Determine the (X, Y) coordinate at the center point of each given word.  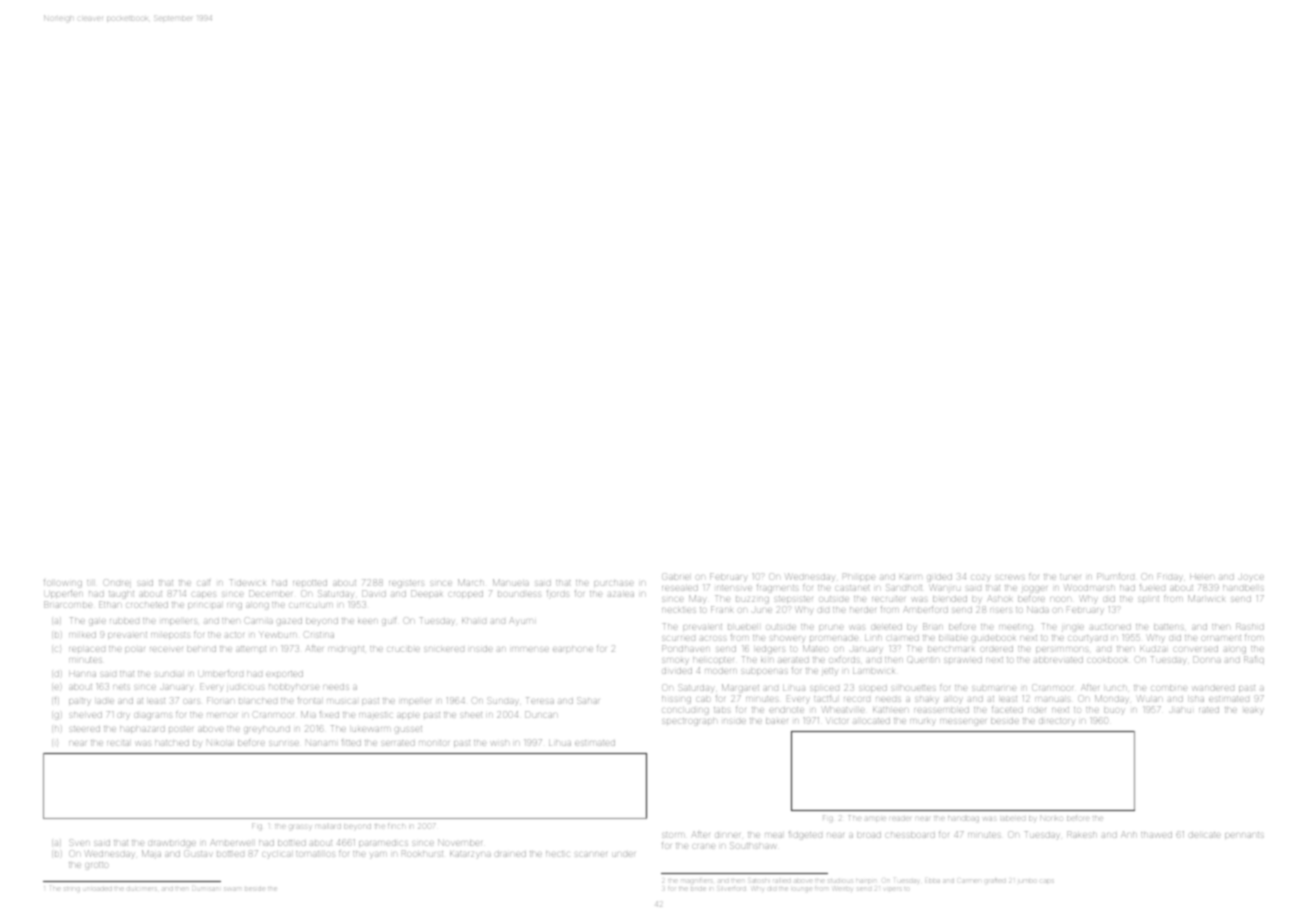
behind (201, 649)
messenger (963, 722)
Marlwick (1207, 598)
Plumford (1115, 576)
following (63, 583)
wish (500, 743)
